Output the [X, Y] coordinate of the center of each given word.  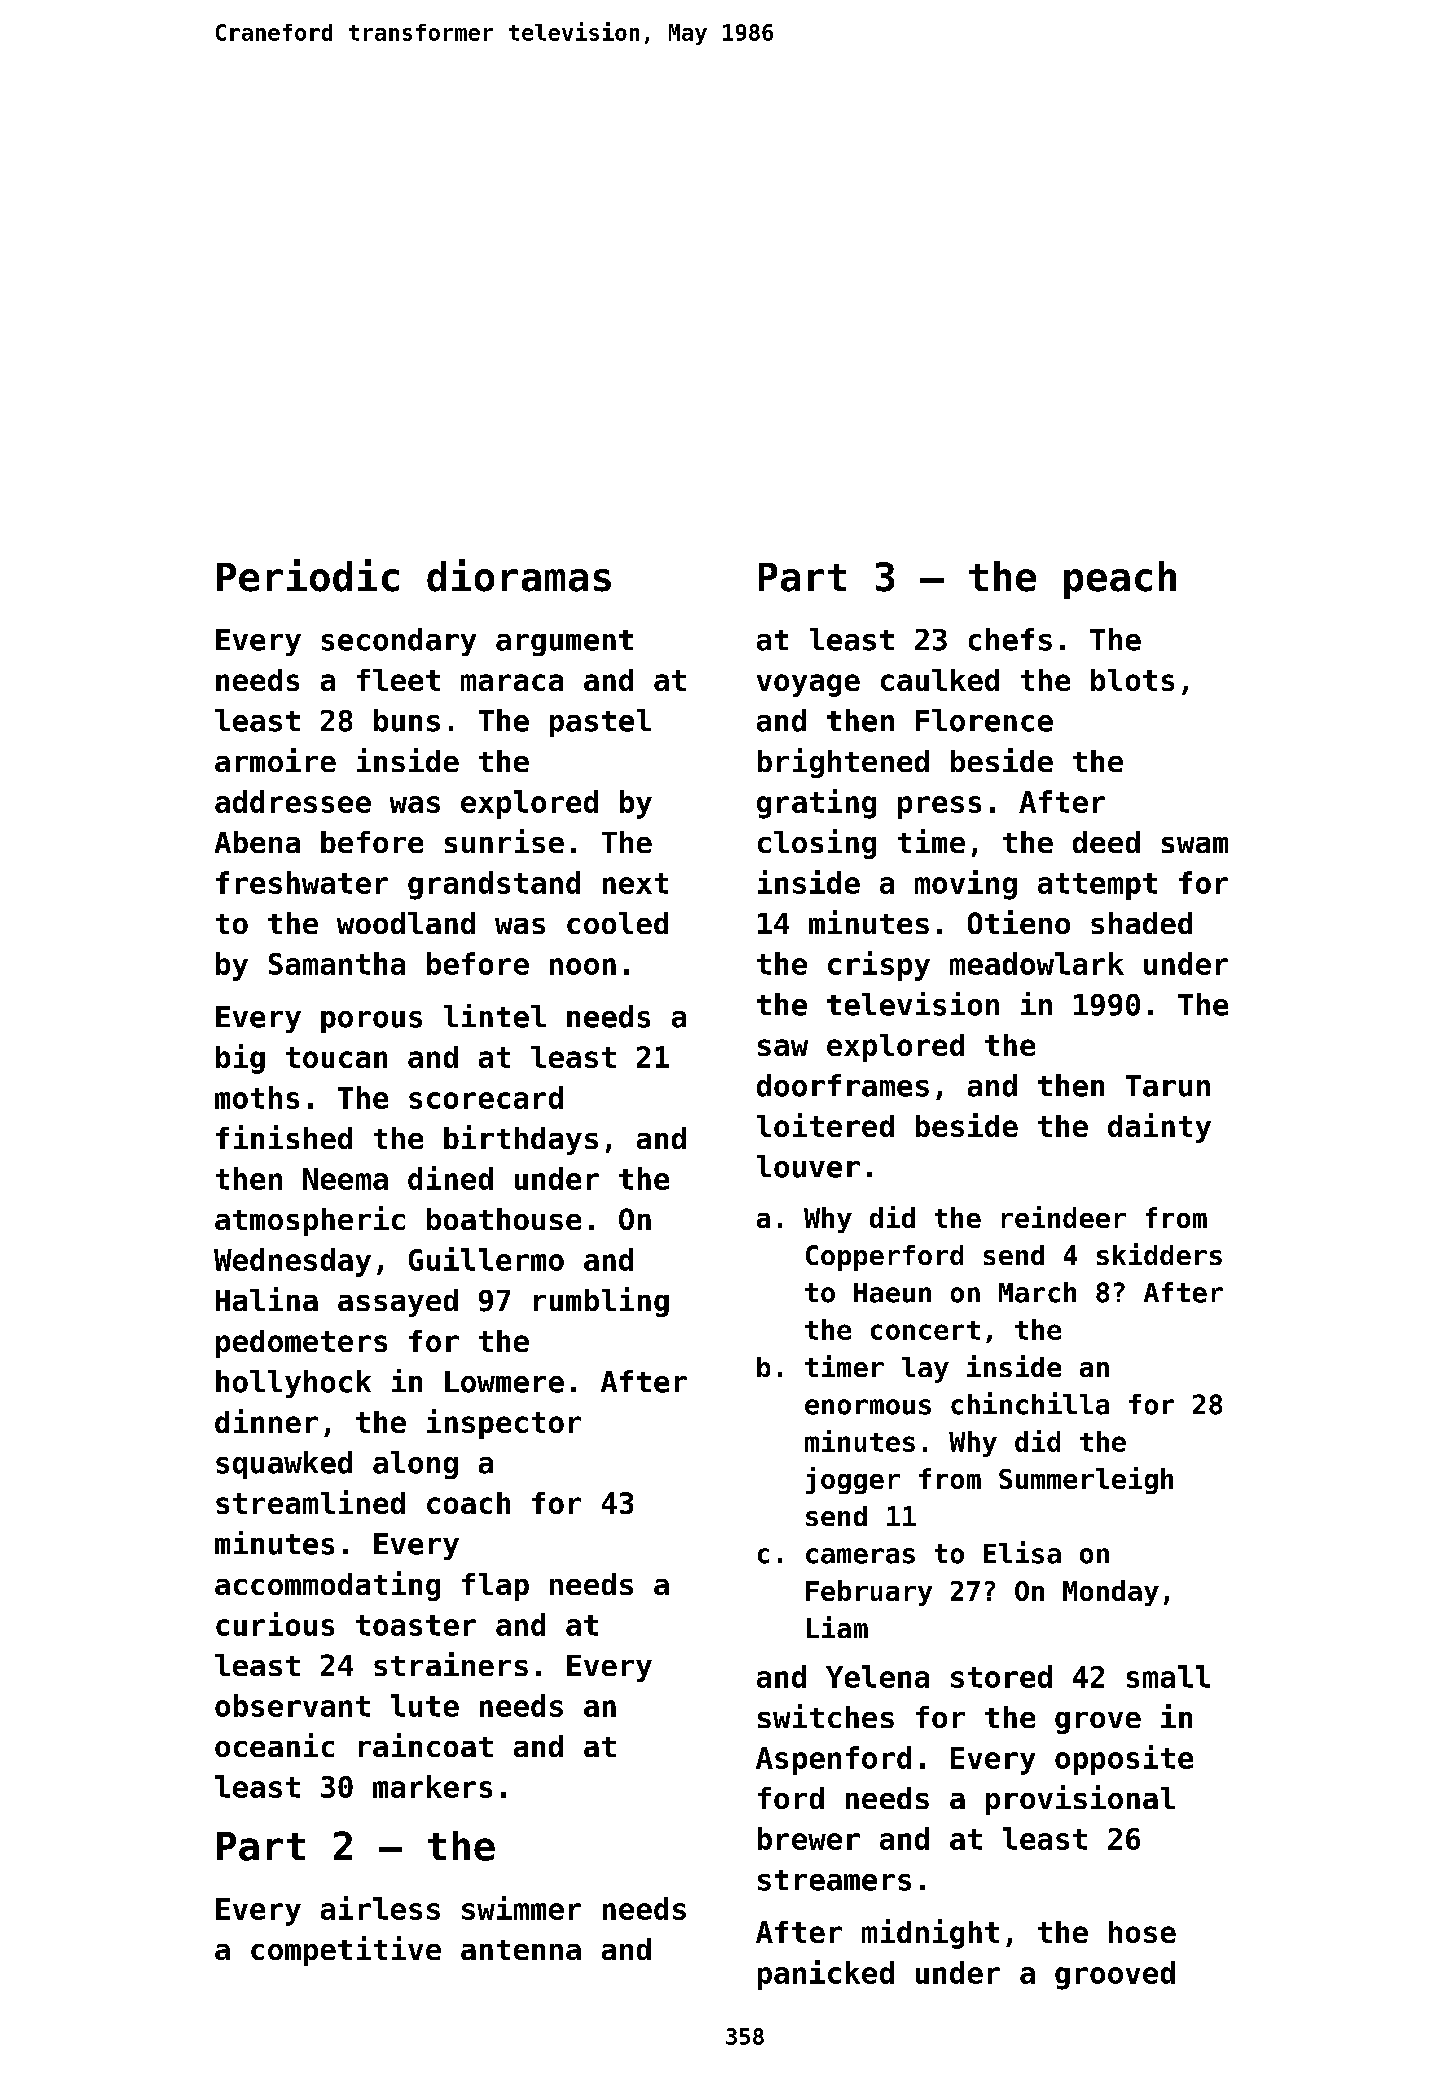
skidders [1159, 1254]
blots [1132, 680]
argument [564, 643]
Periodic [308, 575]
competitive [346, 1951]
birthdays [521, 1140]
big [240, 1059]
